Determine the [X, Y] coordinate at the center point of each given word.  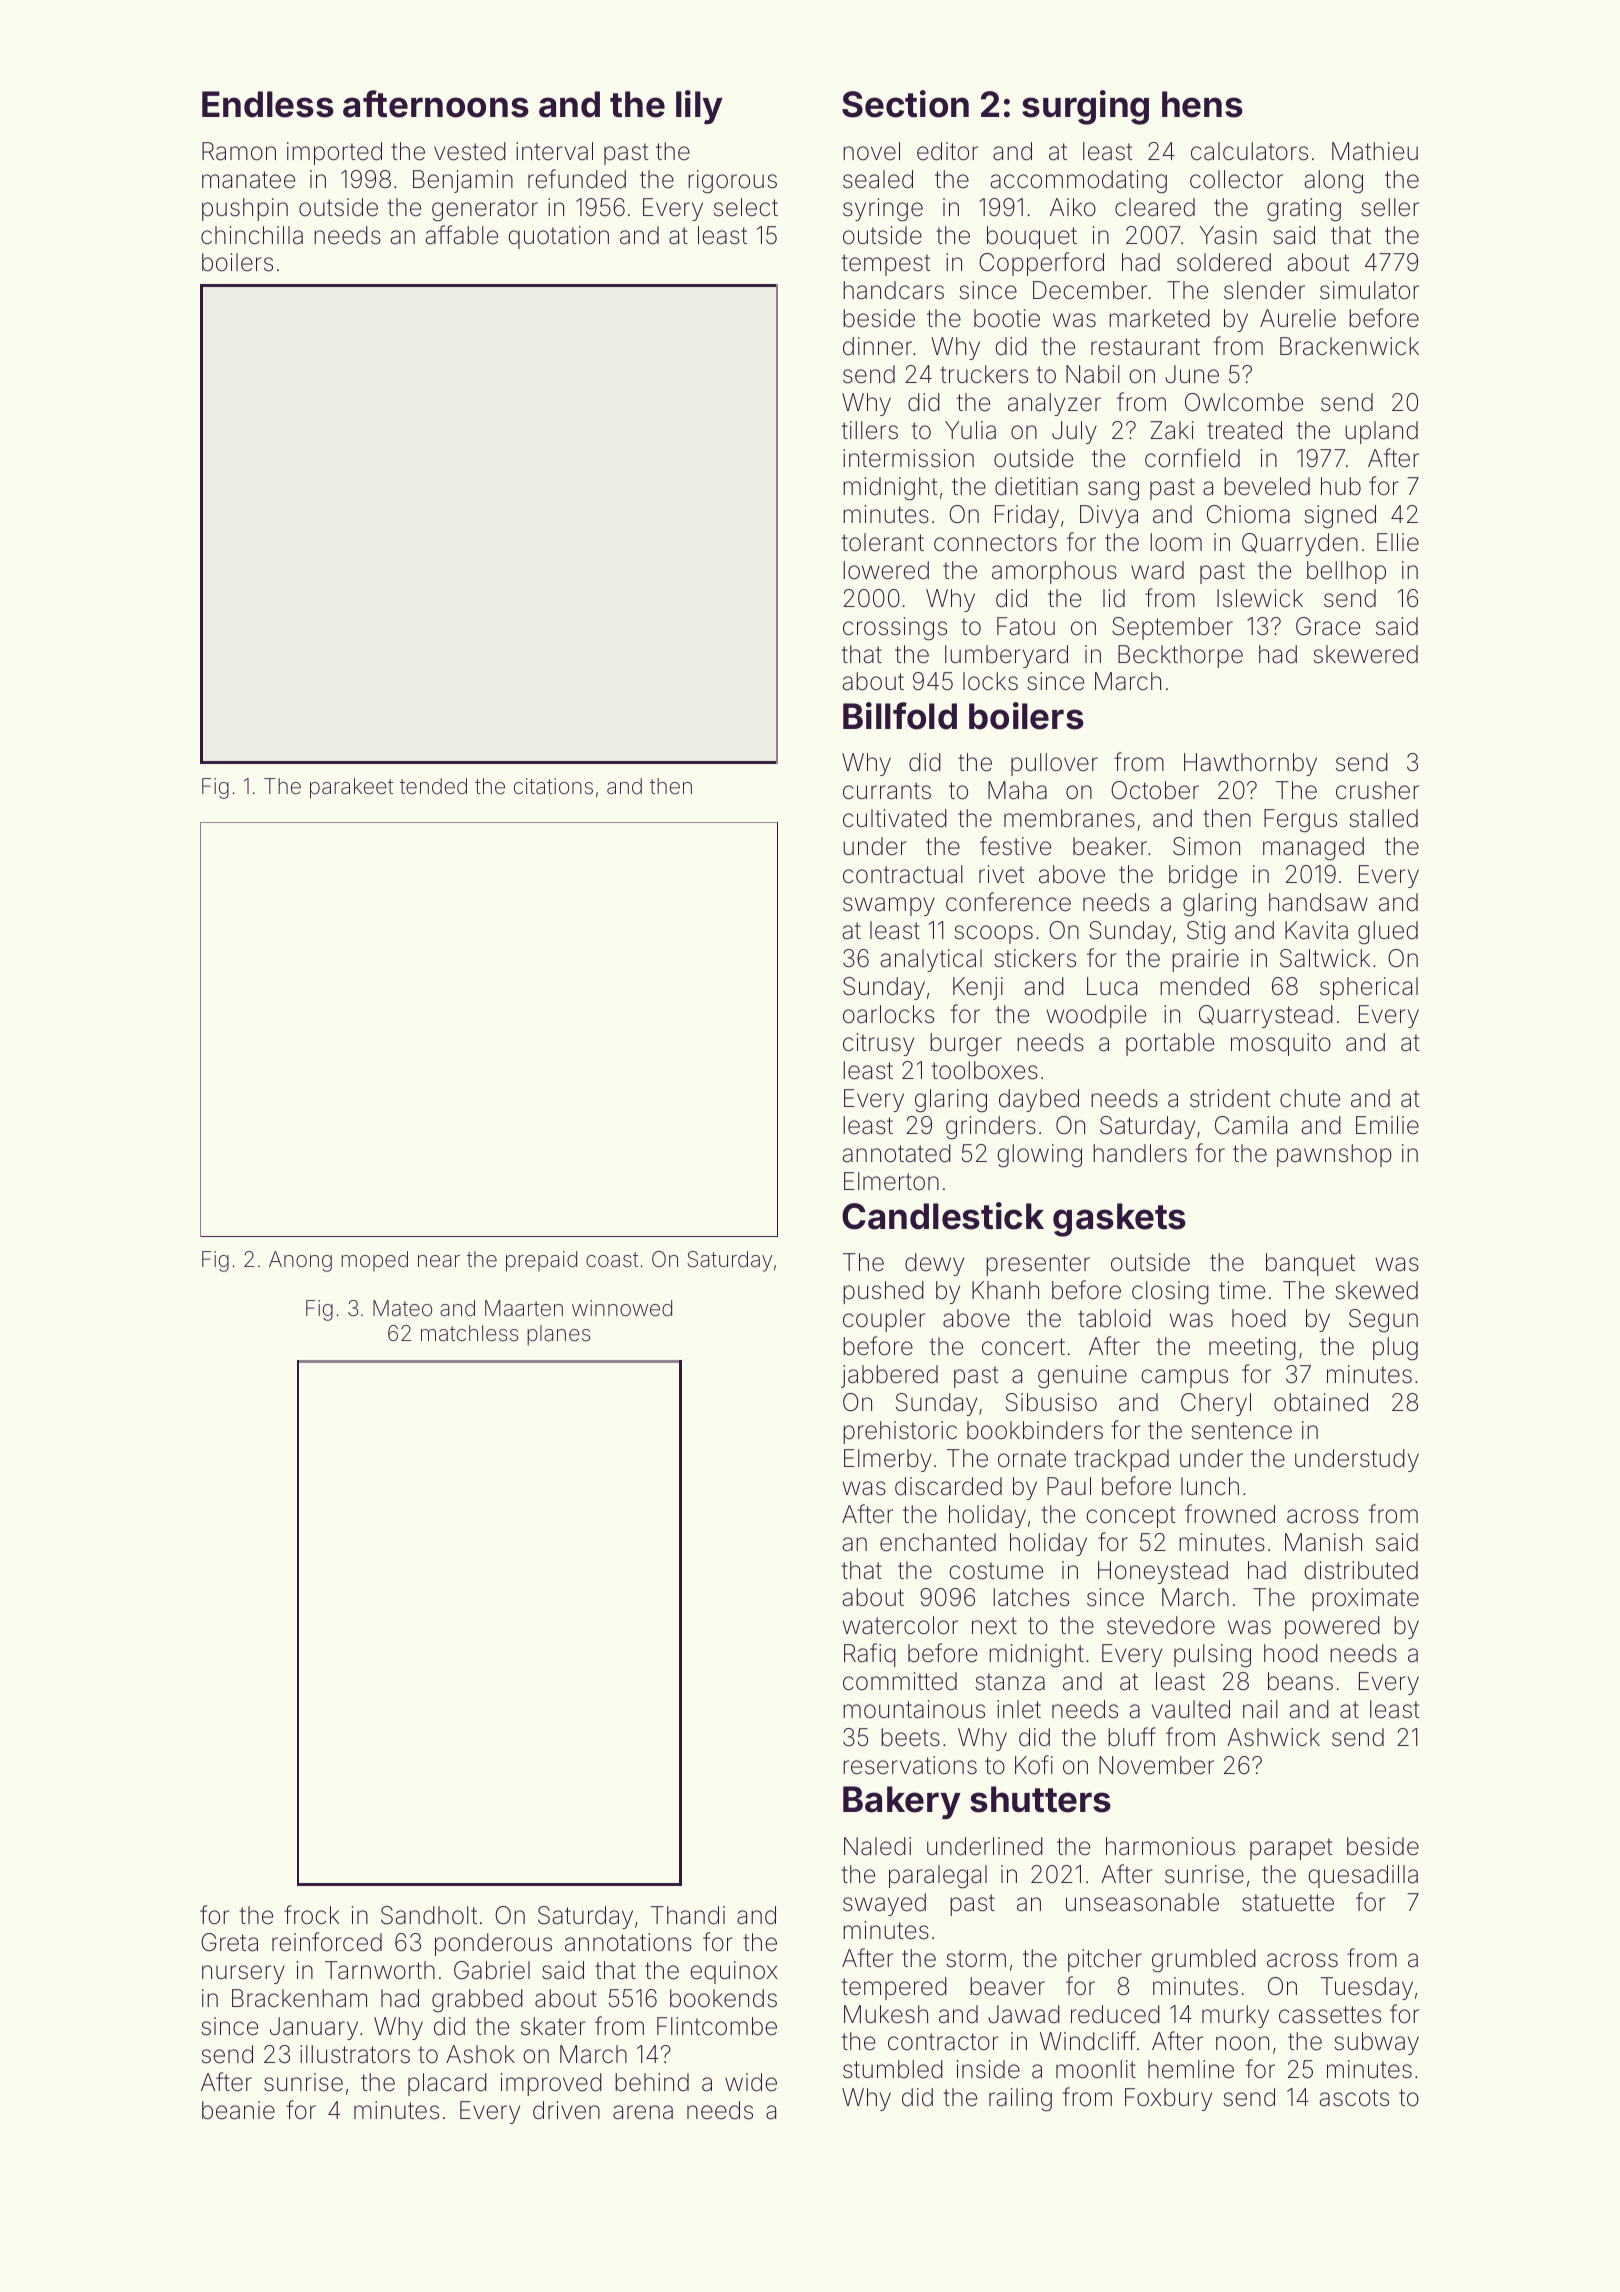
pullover [1054, 764]
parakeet [351, 788]
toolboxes [985, 1070]
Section [905, 104]
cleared [1155, 207]
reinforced [327, 1942]
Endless [268, 104]
